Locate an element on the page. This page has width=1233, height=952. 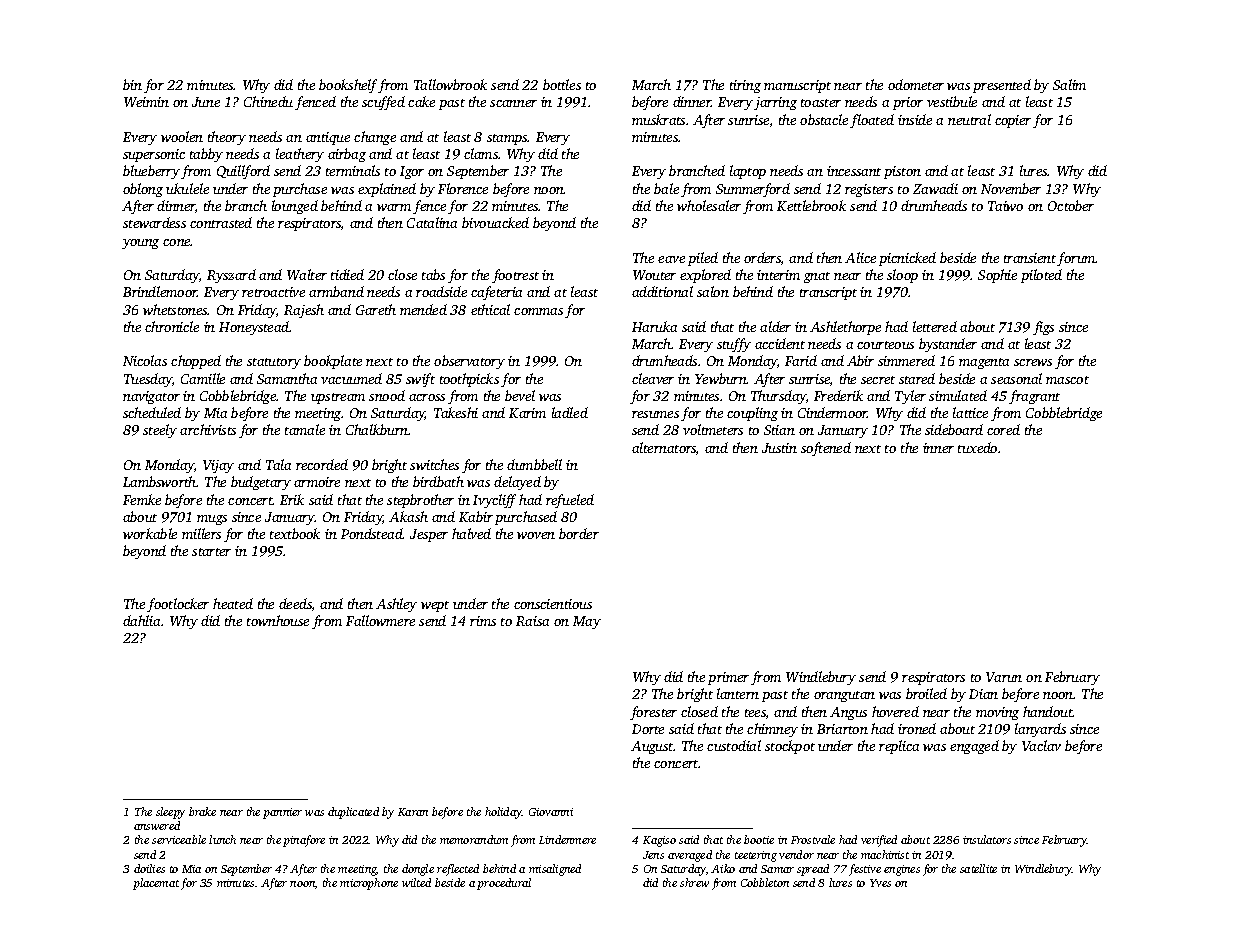
heated is located at coordinates (233, 603).
